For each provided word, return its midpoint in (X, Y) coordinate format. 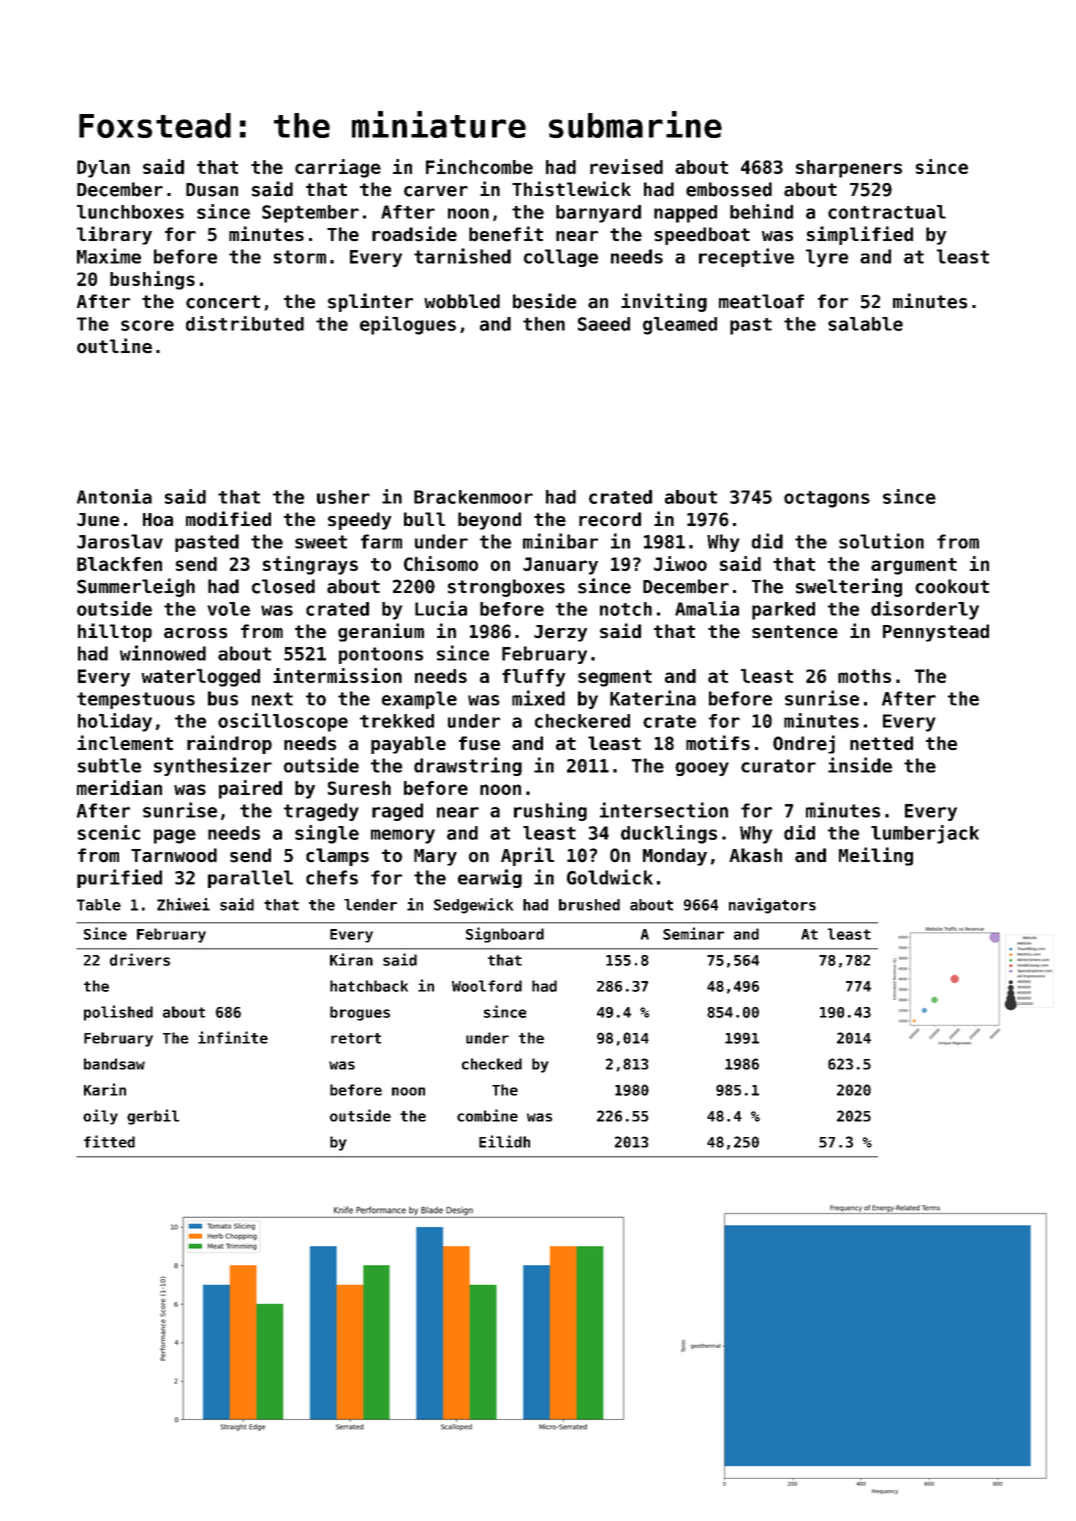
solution (881, 541)
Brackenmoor (473, 497)
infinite (233, 1037)
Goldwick (610, 877)
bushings (152, 280)
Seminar (693, 933)
